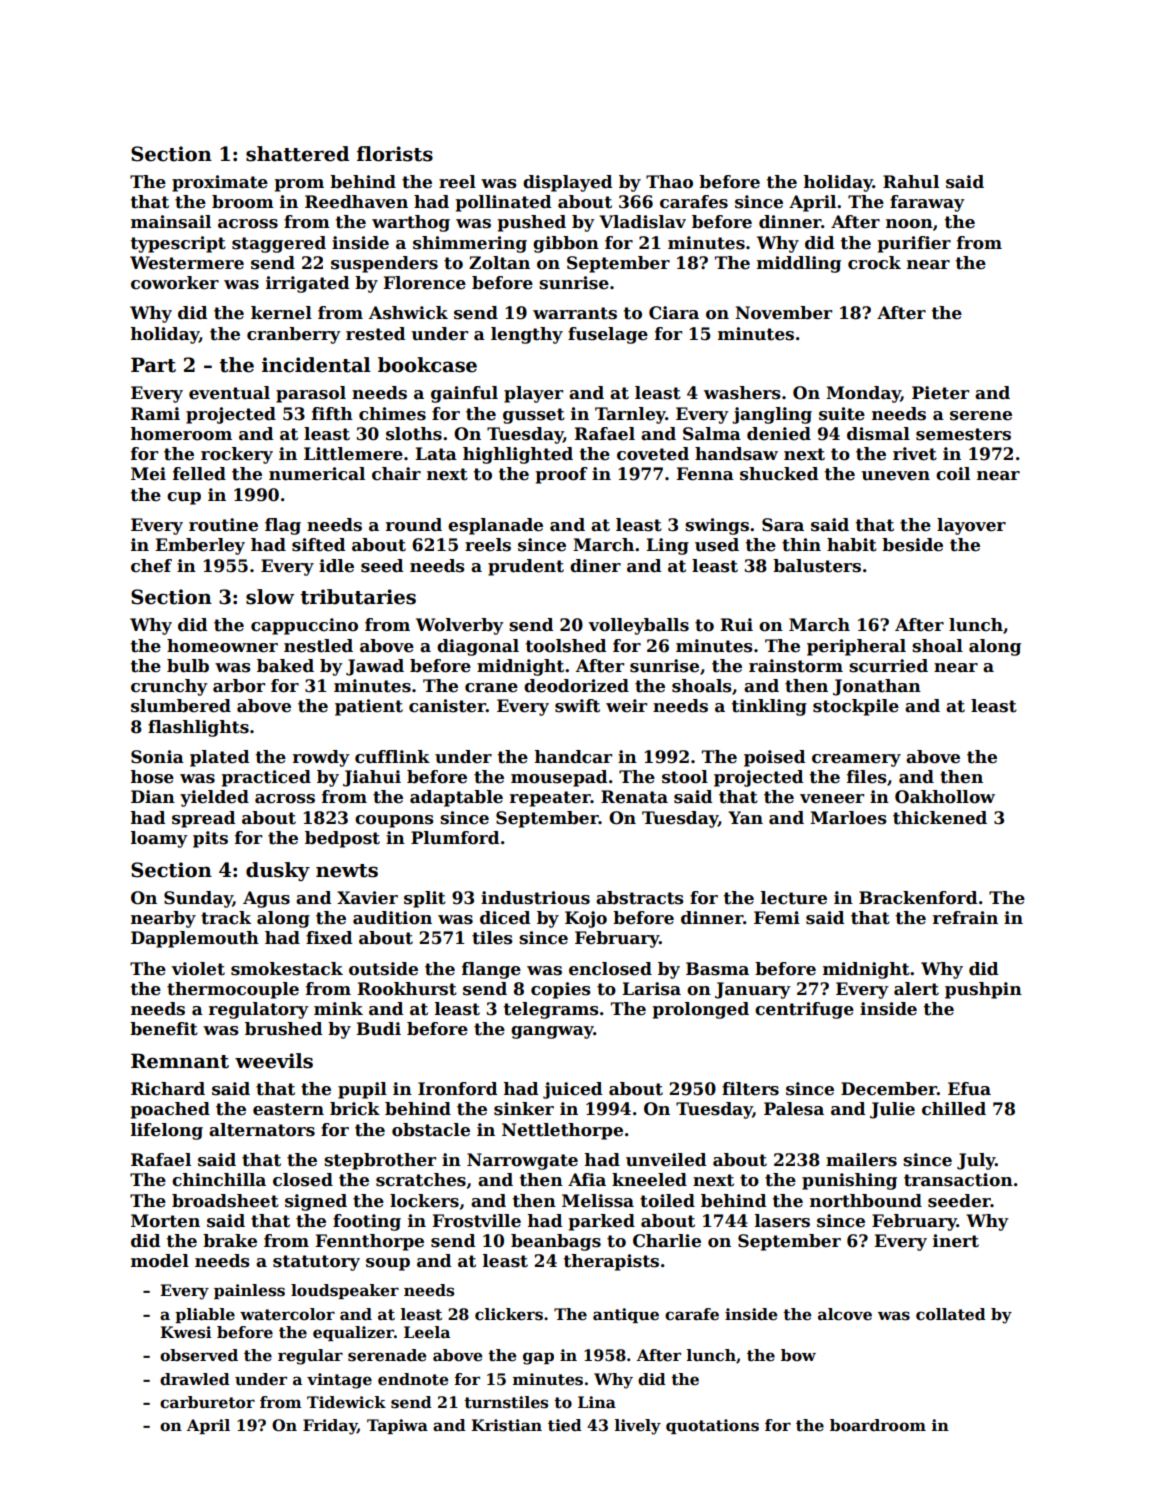 The image size is (1156, 1497). Describe the element at coordinates (965, 918) in the screenshot. I see `refrain` at that location.
